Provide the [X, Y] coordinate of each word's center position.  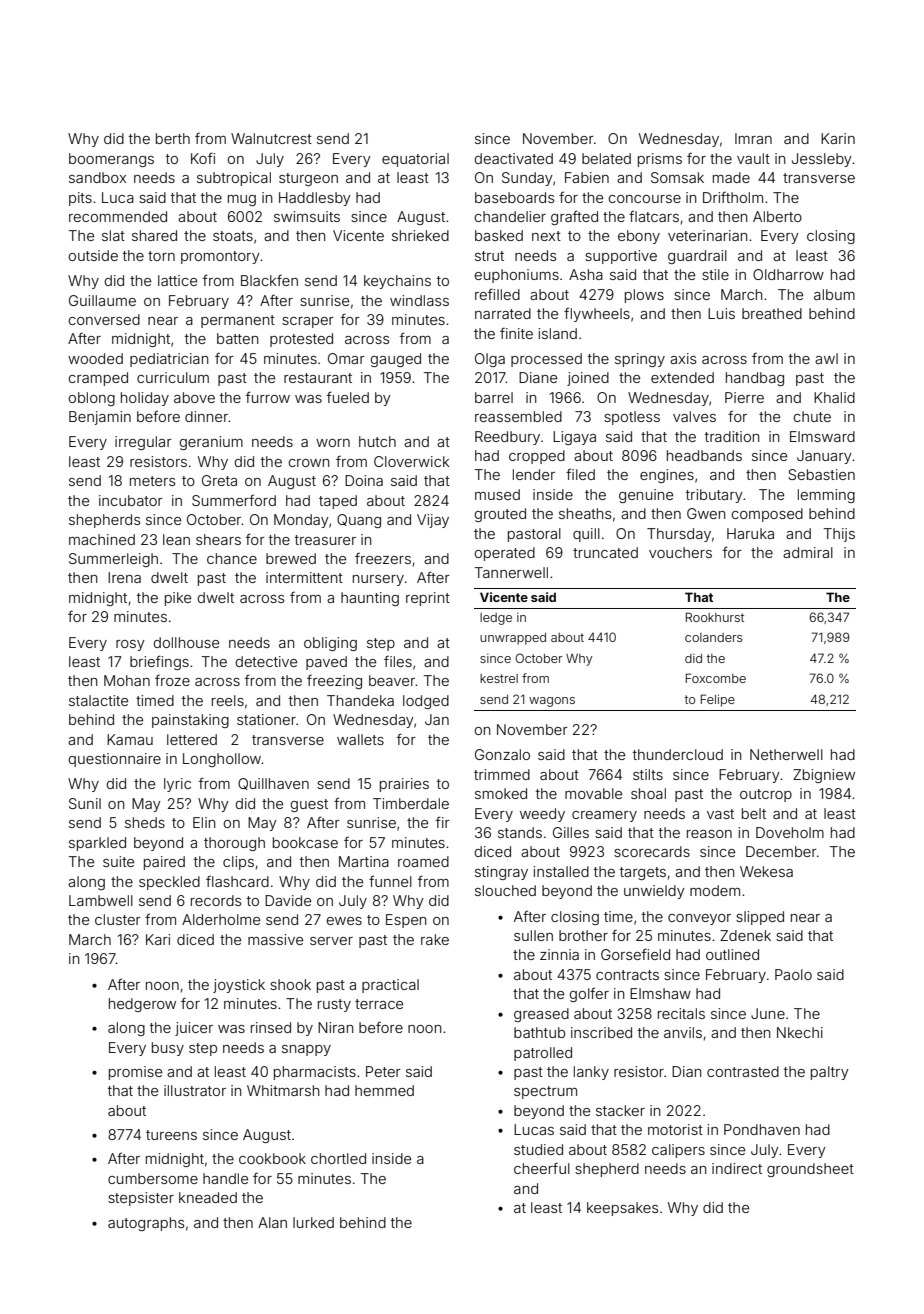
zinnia [559, 954]
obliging [330, 644]
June [768, 1013]
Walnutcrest [271, 138]
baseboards [514, 197]
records [216, 900]
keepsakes [622, 1209]
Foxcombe [716, 678]
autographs [146, 1224]
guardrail [697, 257]
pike [178, 599]
